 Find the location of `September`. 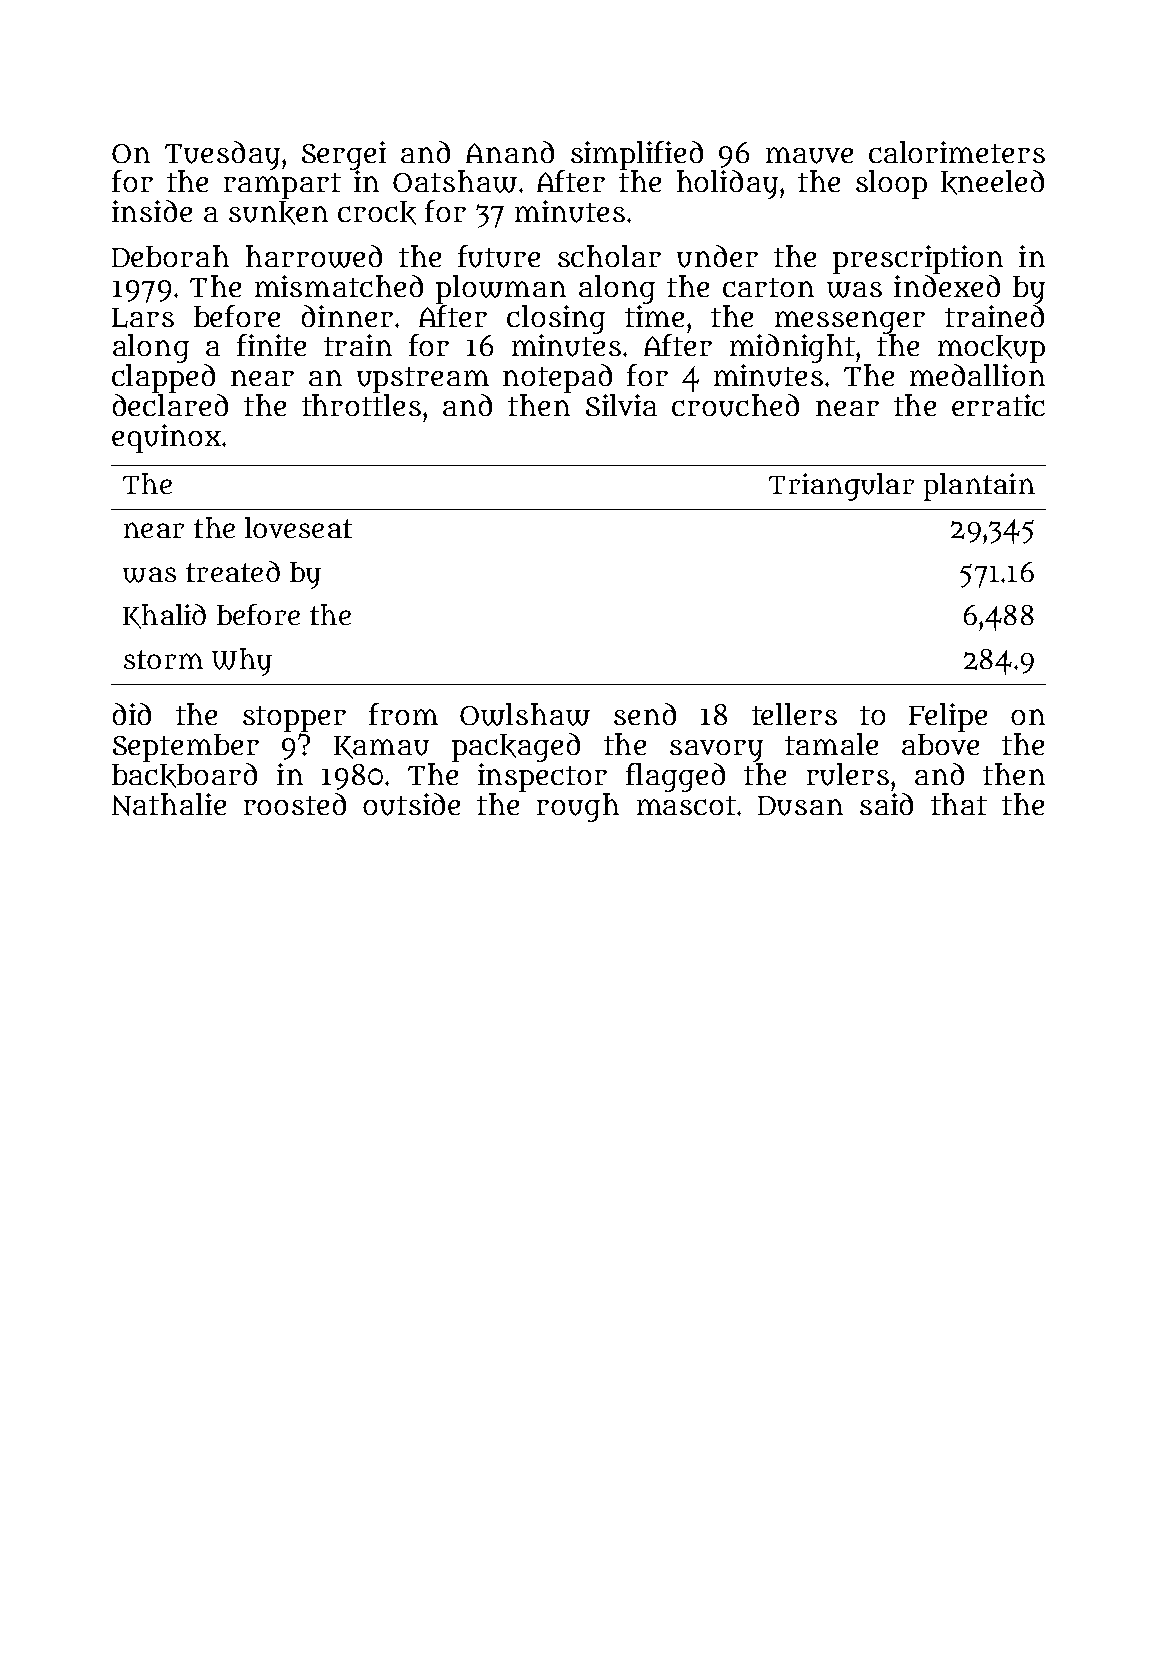

September is located at coordinates (186, 748).
